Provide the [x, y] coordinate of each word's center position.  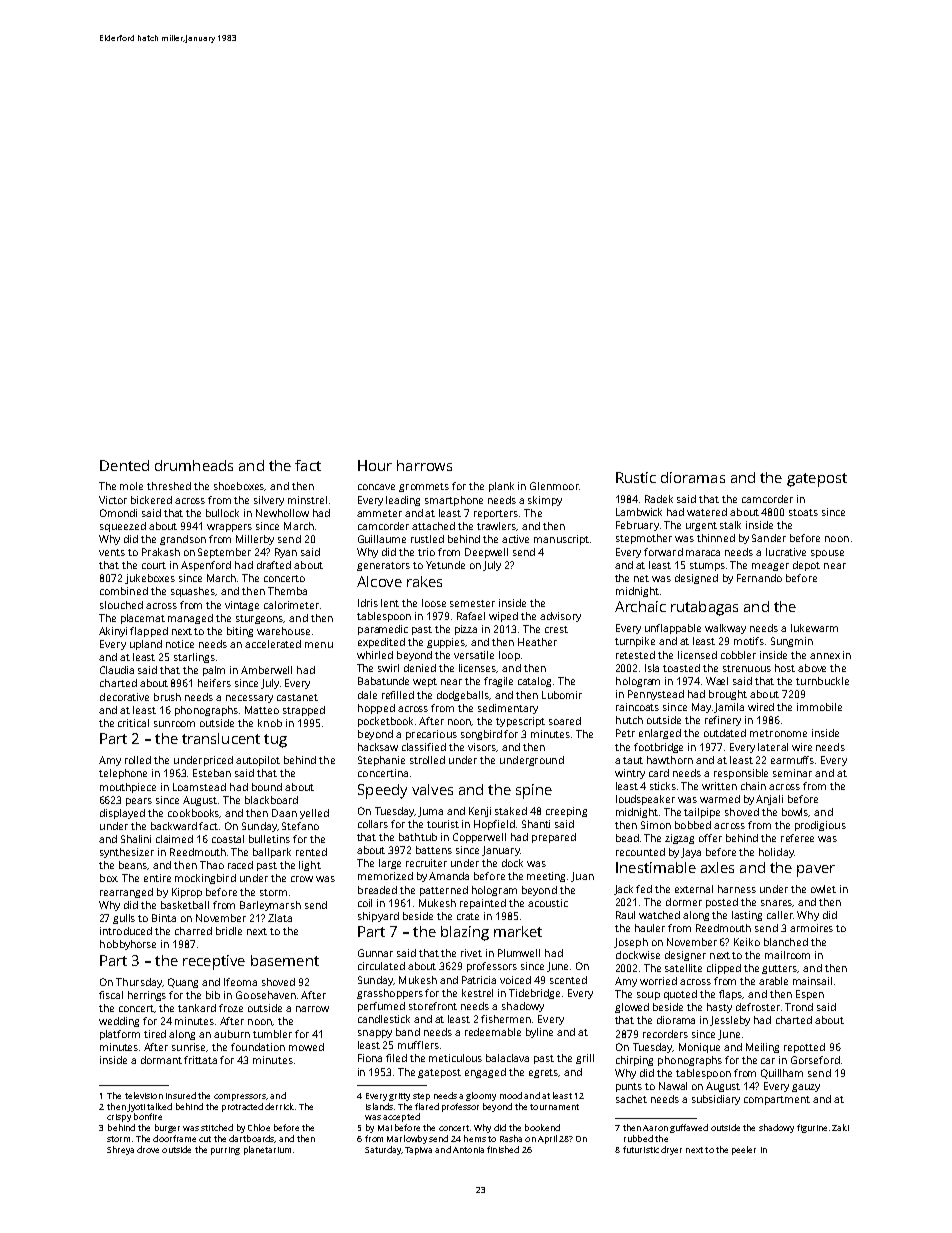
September [224, 553]
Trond [799, 1007]
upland [146, 645]
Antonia [468, 1150]
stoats [803, 512]
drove [148, 1149]
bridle [229, 931]
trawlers [497, 526]
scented [568, 980]
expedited [381, 643]
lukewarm [814, 628]
